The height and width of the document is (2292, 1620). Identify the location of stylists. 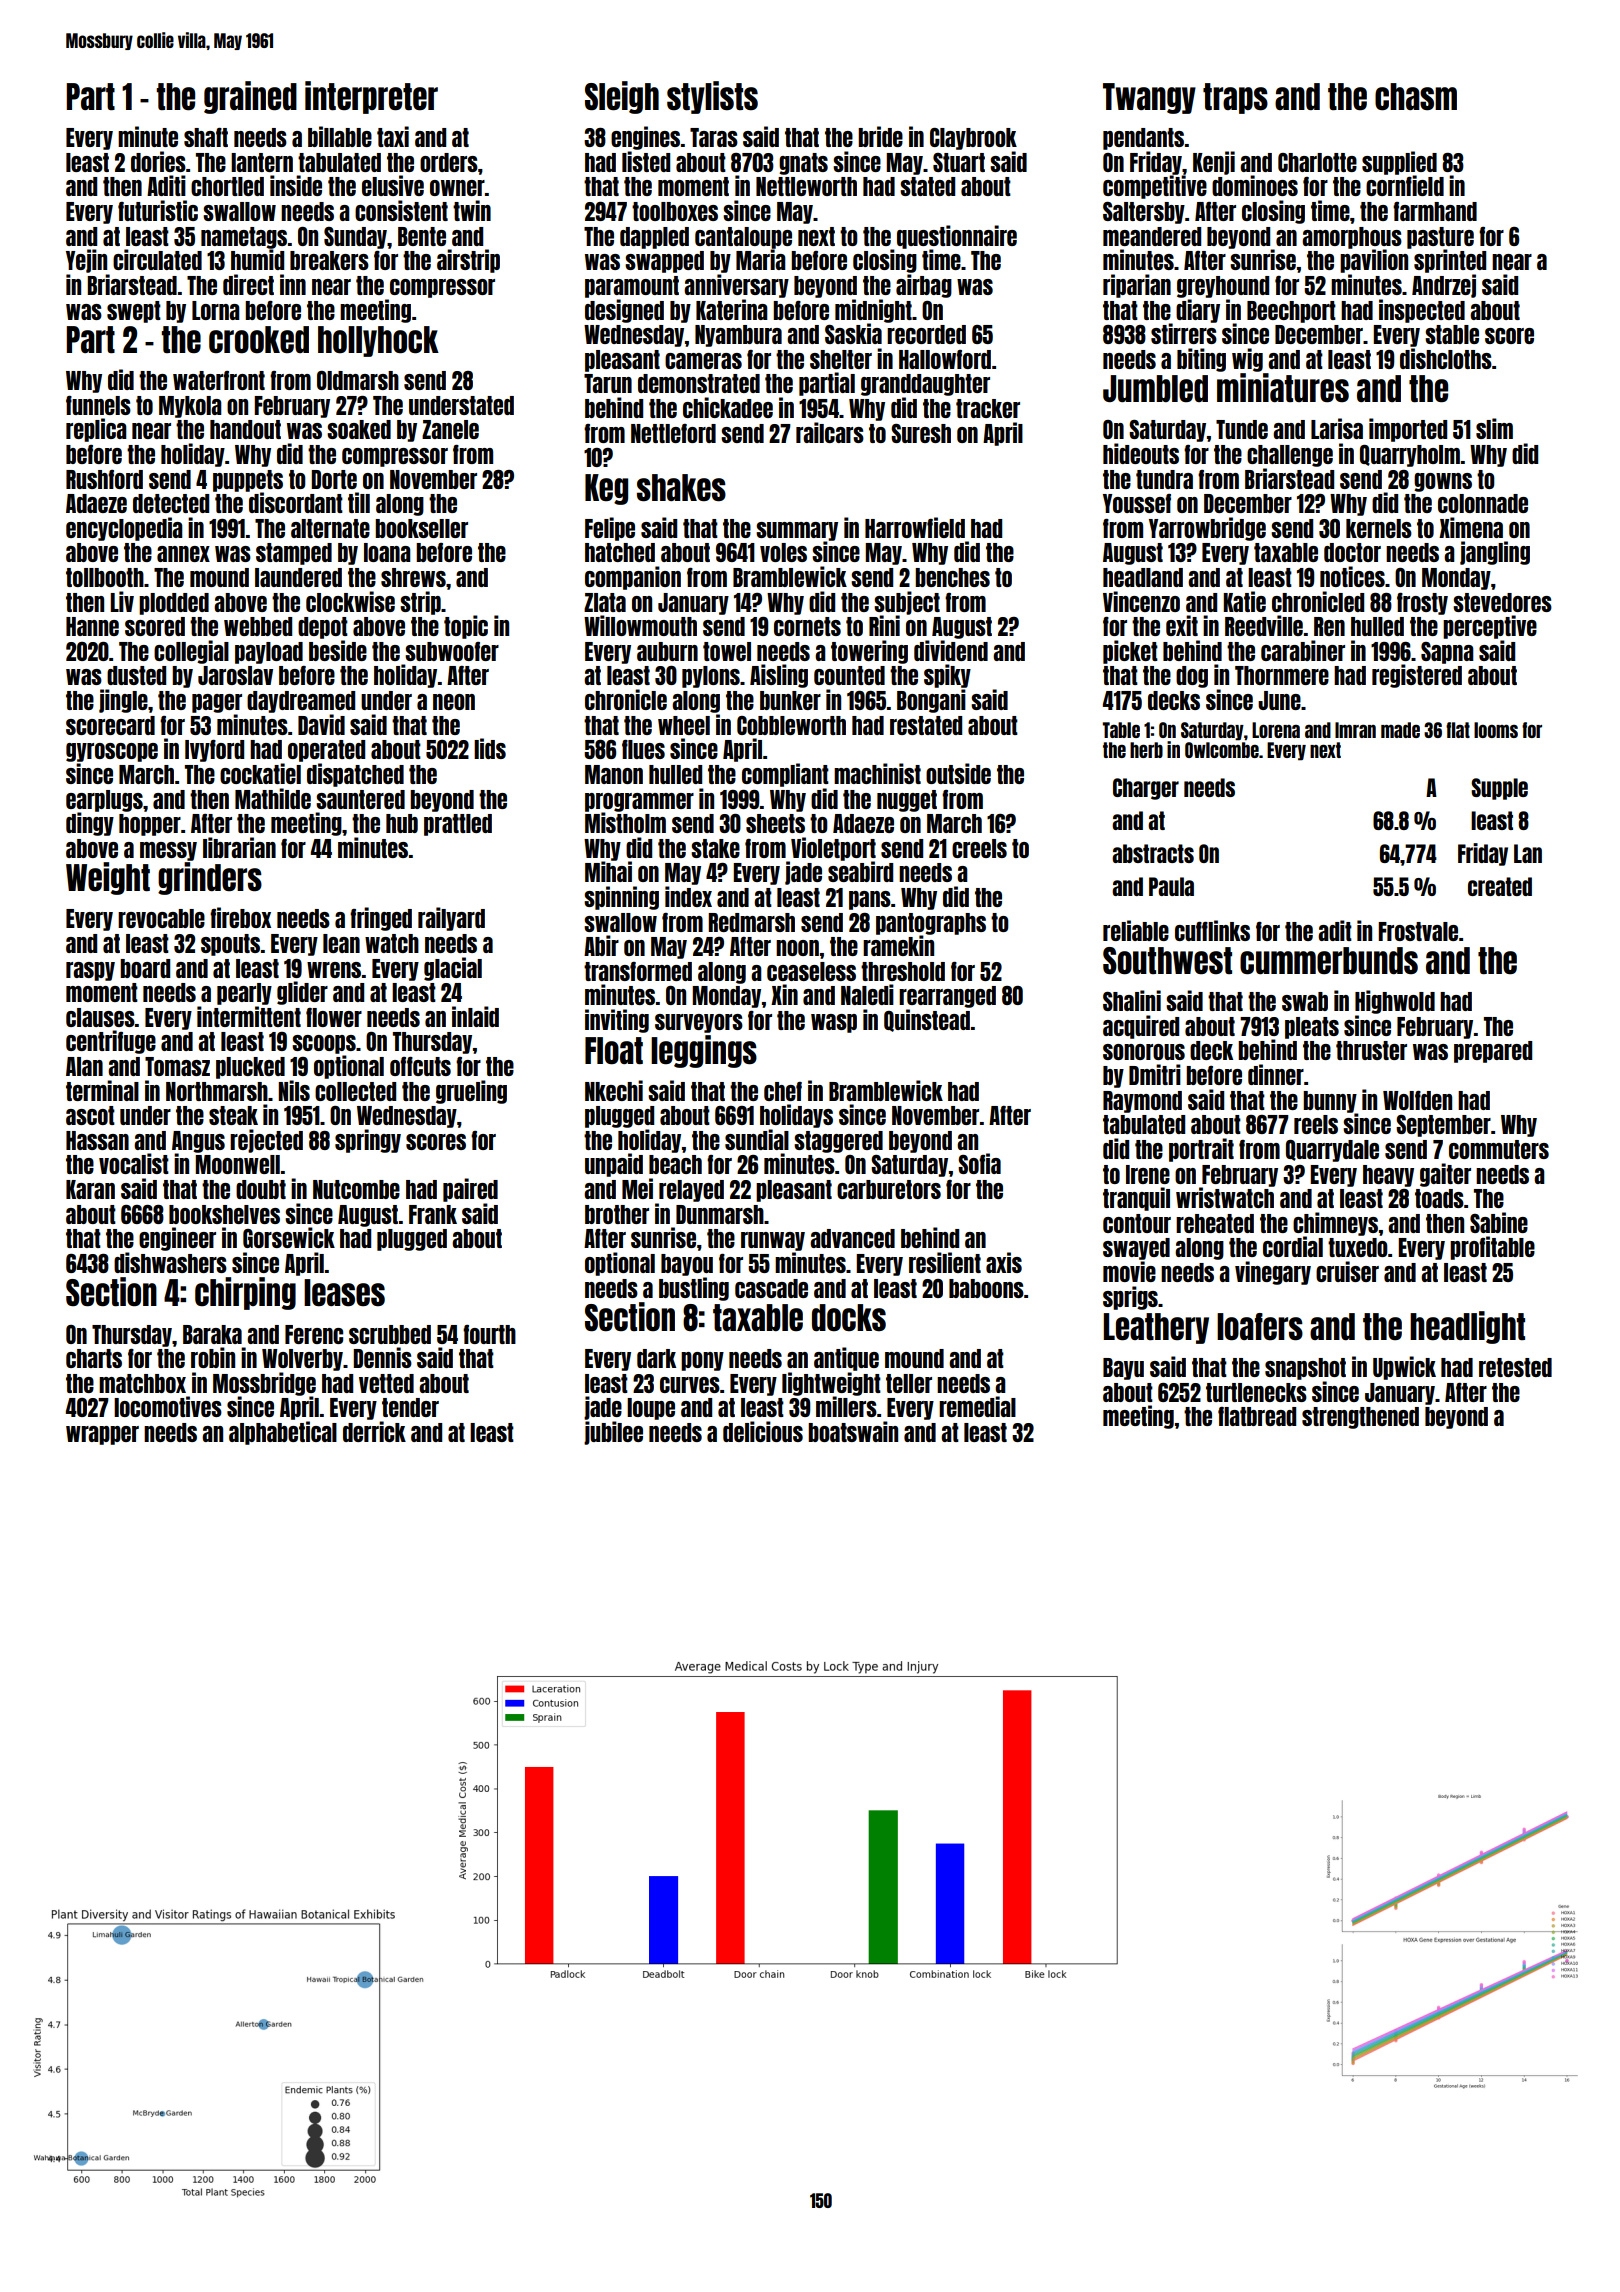
(712, 97).
